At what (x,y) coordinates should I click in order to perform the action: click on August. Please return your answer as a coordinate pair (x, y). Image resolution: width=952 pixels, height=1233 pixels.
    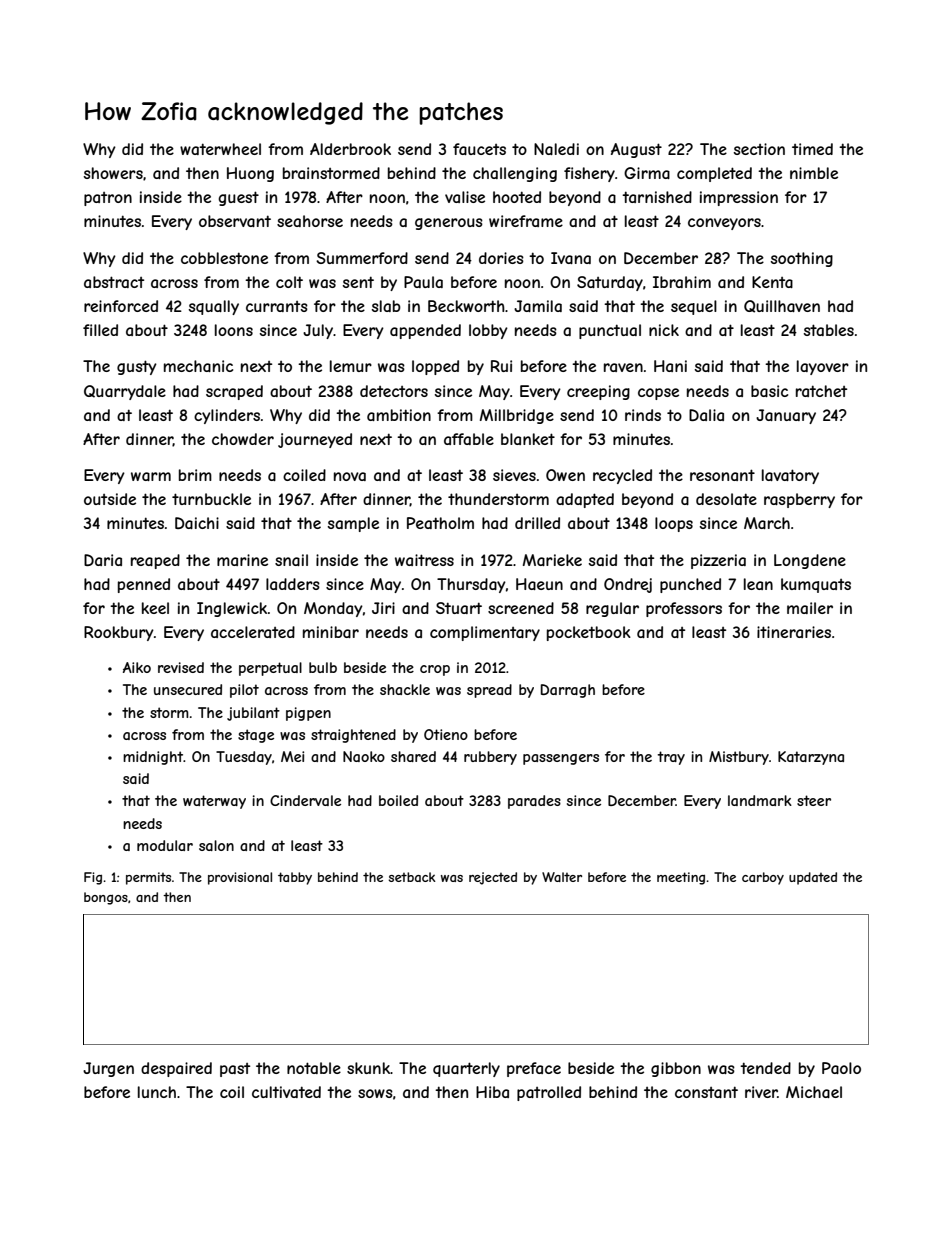
    Looking at the image, I should click on (636, 150).
